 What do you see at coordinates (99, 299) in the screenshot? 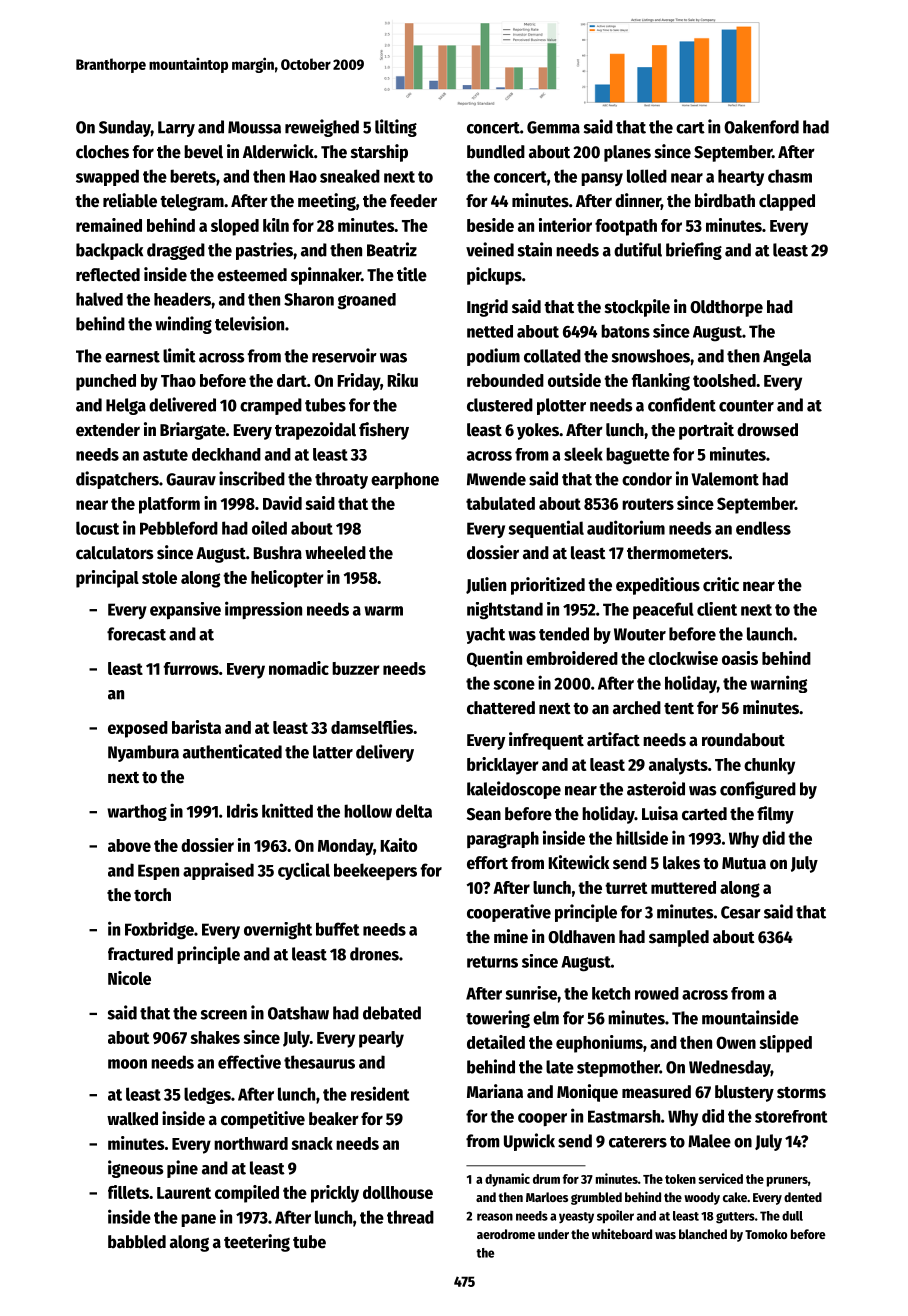
I see `halved` at bounding box center [99, 299].
